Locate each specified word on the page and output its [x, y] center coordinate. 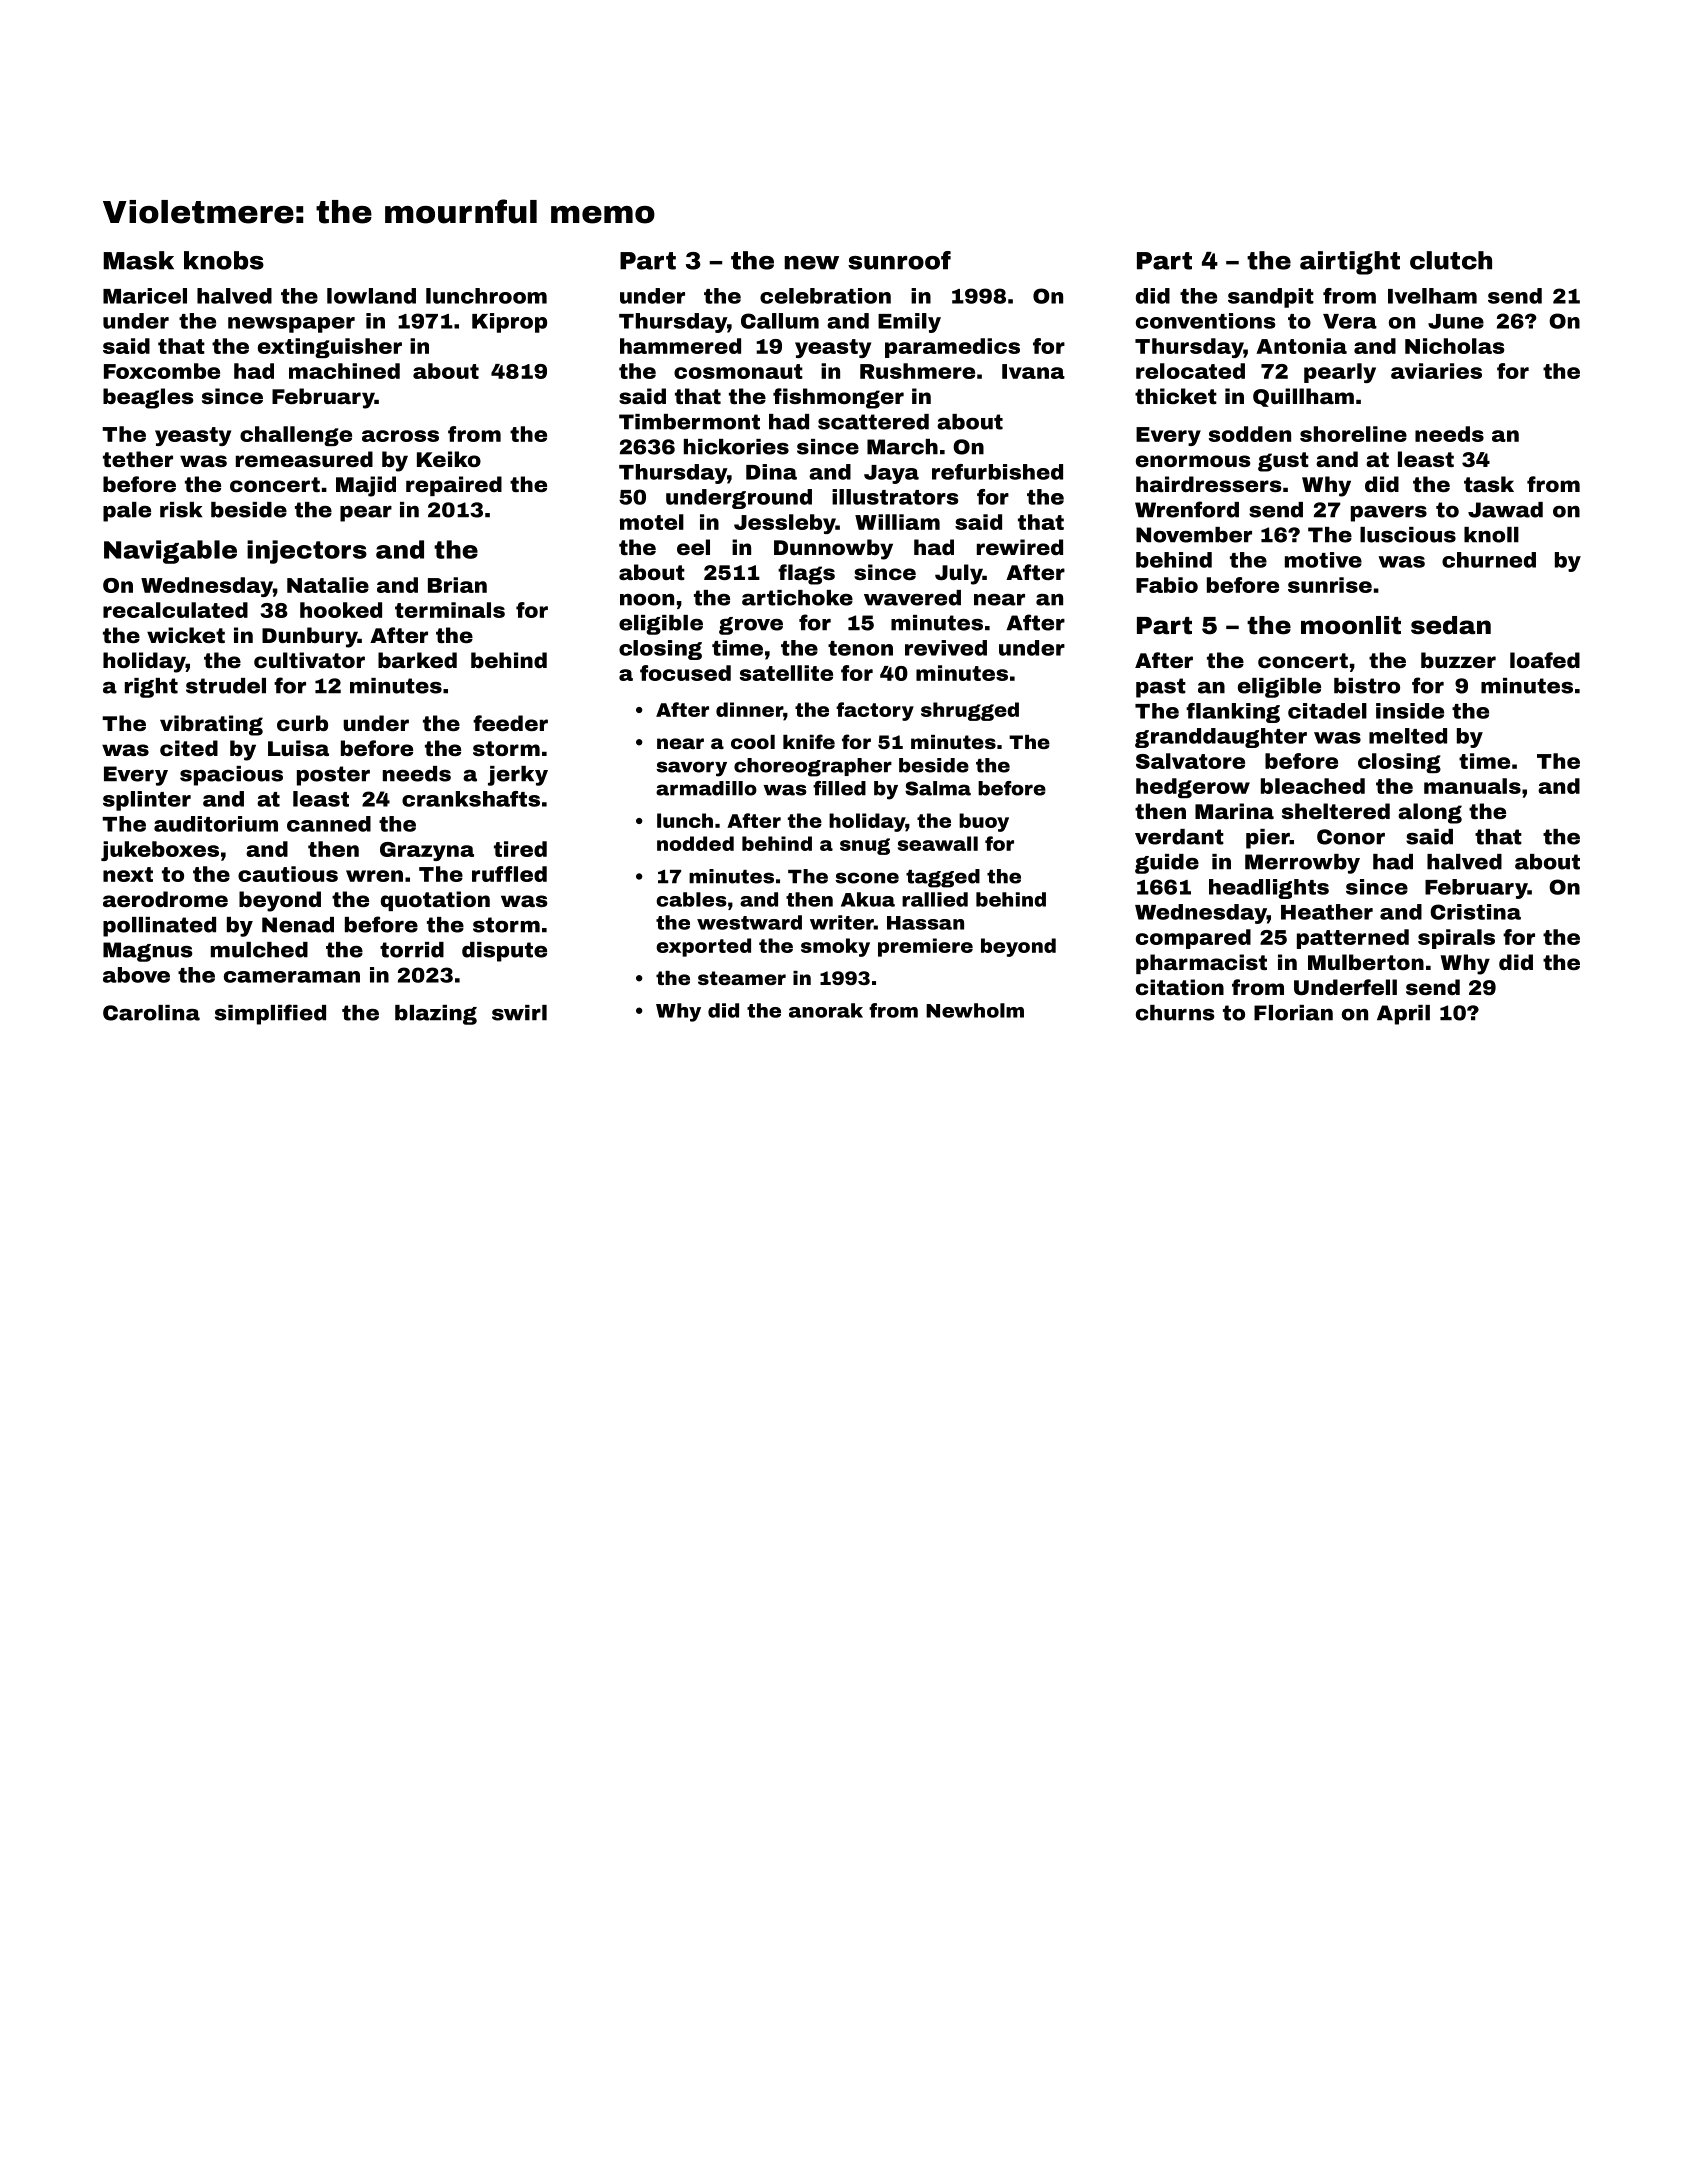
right [151, 688]
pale [127, 512]
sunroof [899, 260]
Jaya [891, 474]
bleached [1313, 786]
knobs [224, 260]
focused [685, 673]
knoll [1491, 535]
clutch [1451, 260]
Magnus [148, 952]
